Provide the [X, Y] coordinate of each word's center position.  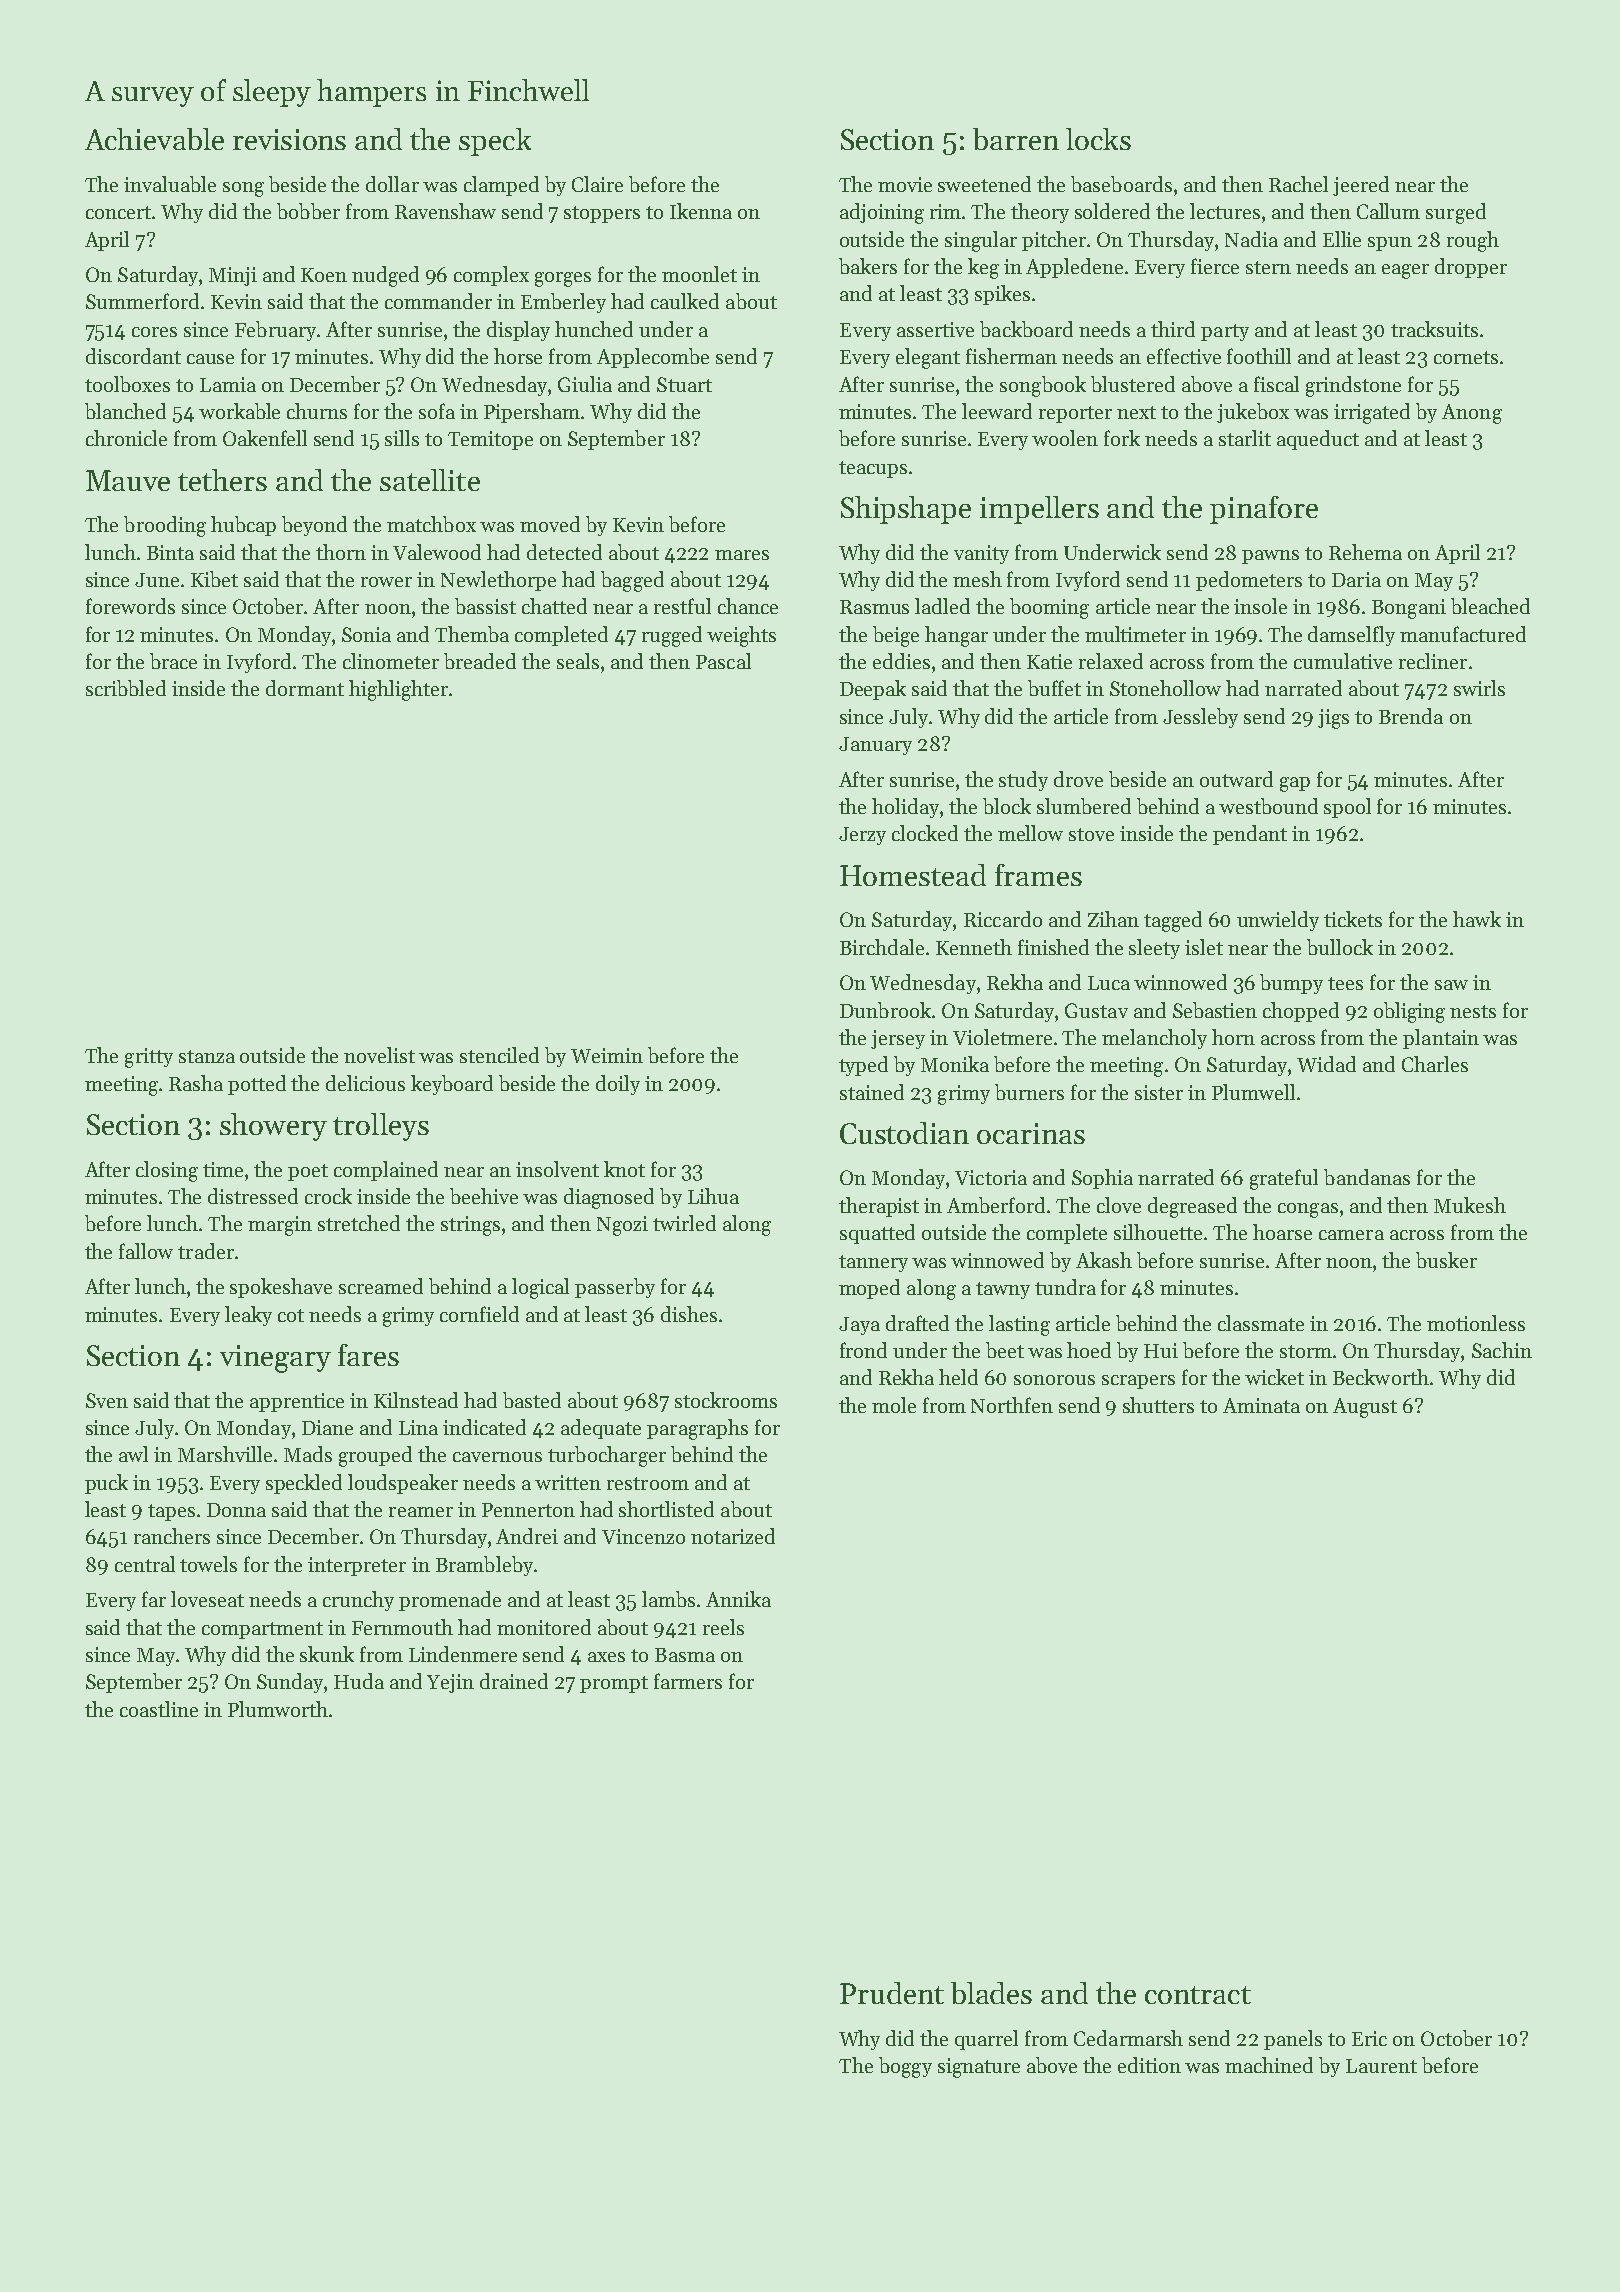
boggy [905, 2067]
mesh [977, 579]
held [958, 1377]
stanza [207, 1056]
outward [1236, 779]
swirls [1479, 688]
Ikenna [701, 211]
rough [1473, 241]
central [145, 1564]
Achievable [154, 139]
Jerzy [862, 836]
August [1365, 1408]
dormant [305, 688]
